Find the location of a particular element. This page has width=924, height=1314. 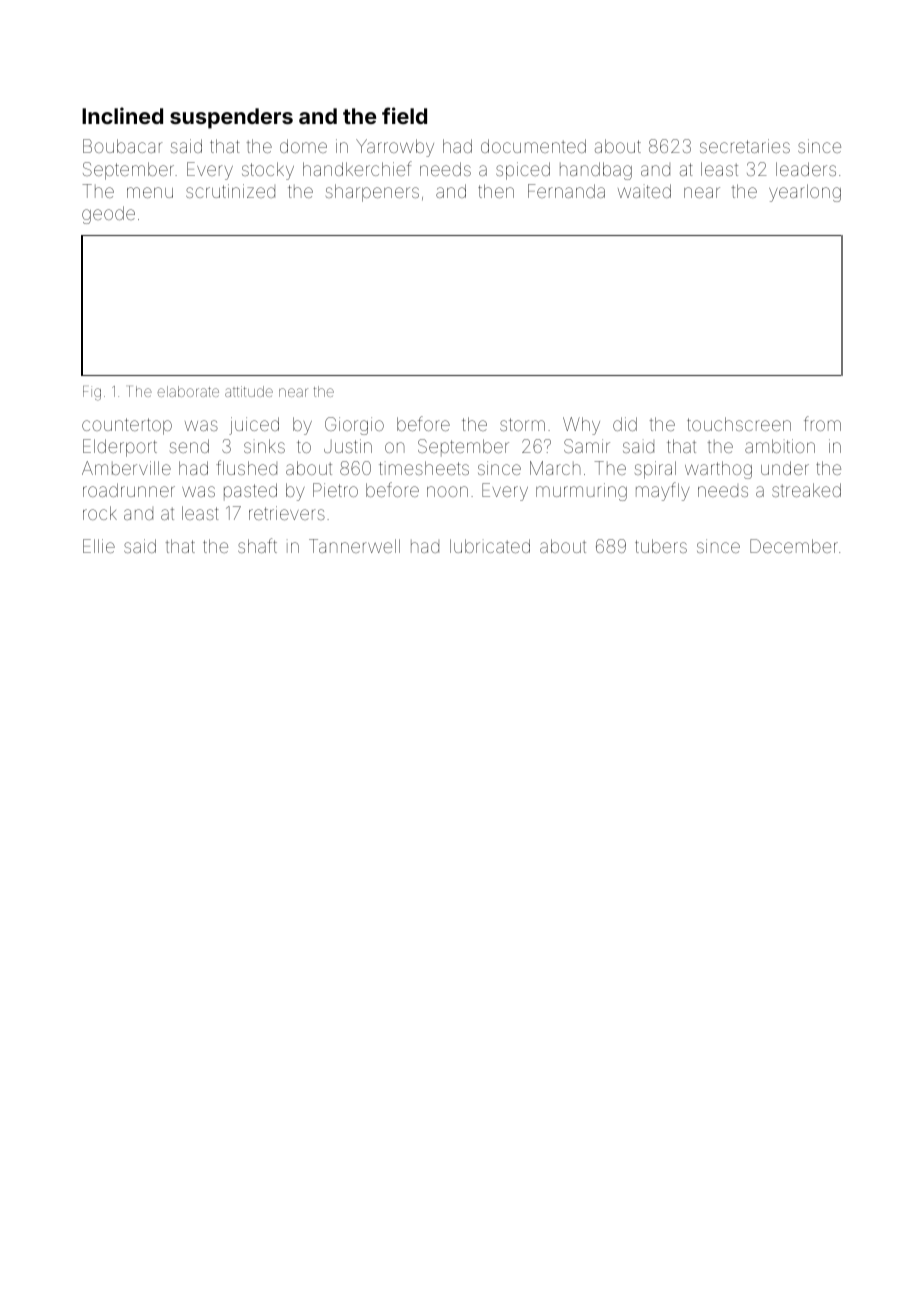

elaborate is located at coordinates (188, 391).
